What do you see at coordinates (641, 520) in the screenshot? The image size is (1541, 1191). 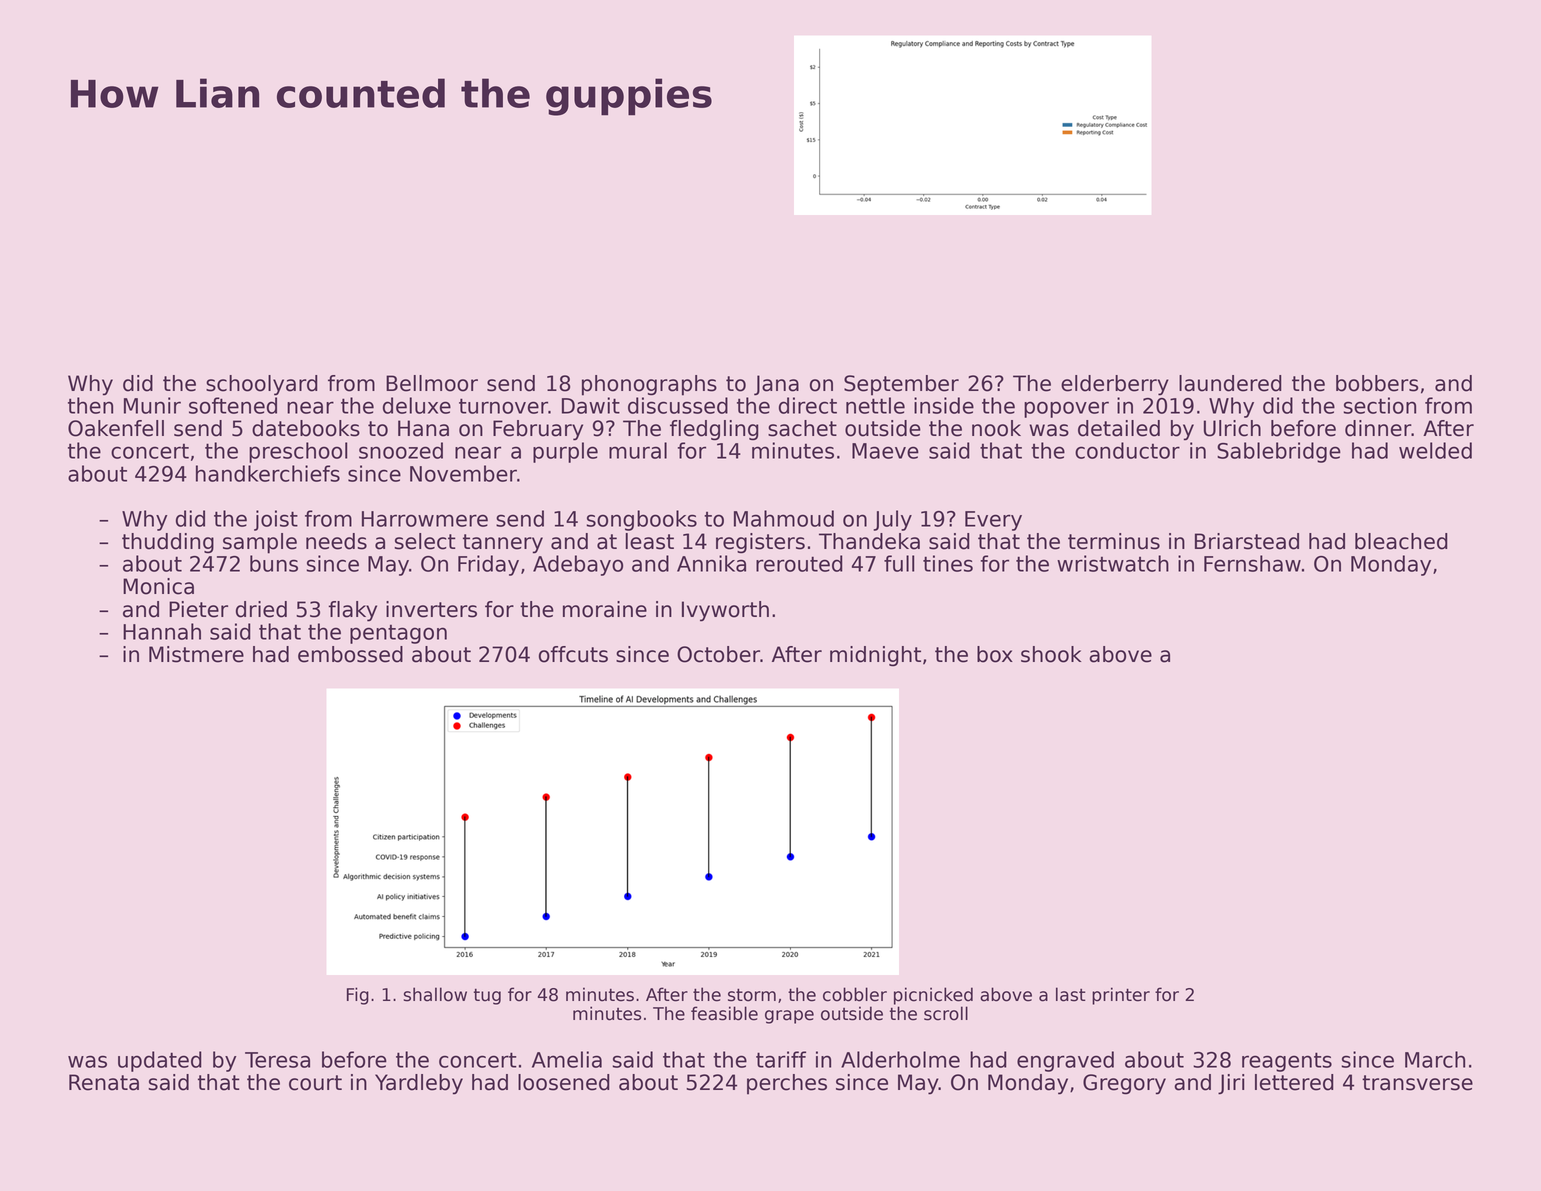 I see `songbooks` at bounding box center [641, 520].
